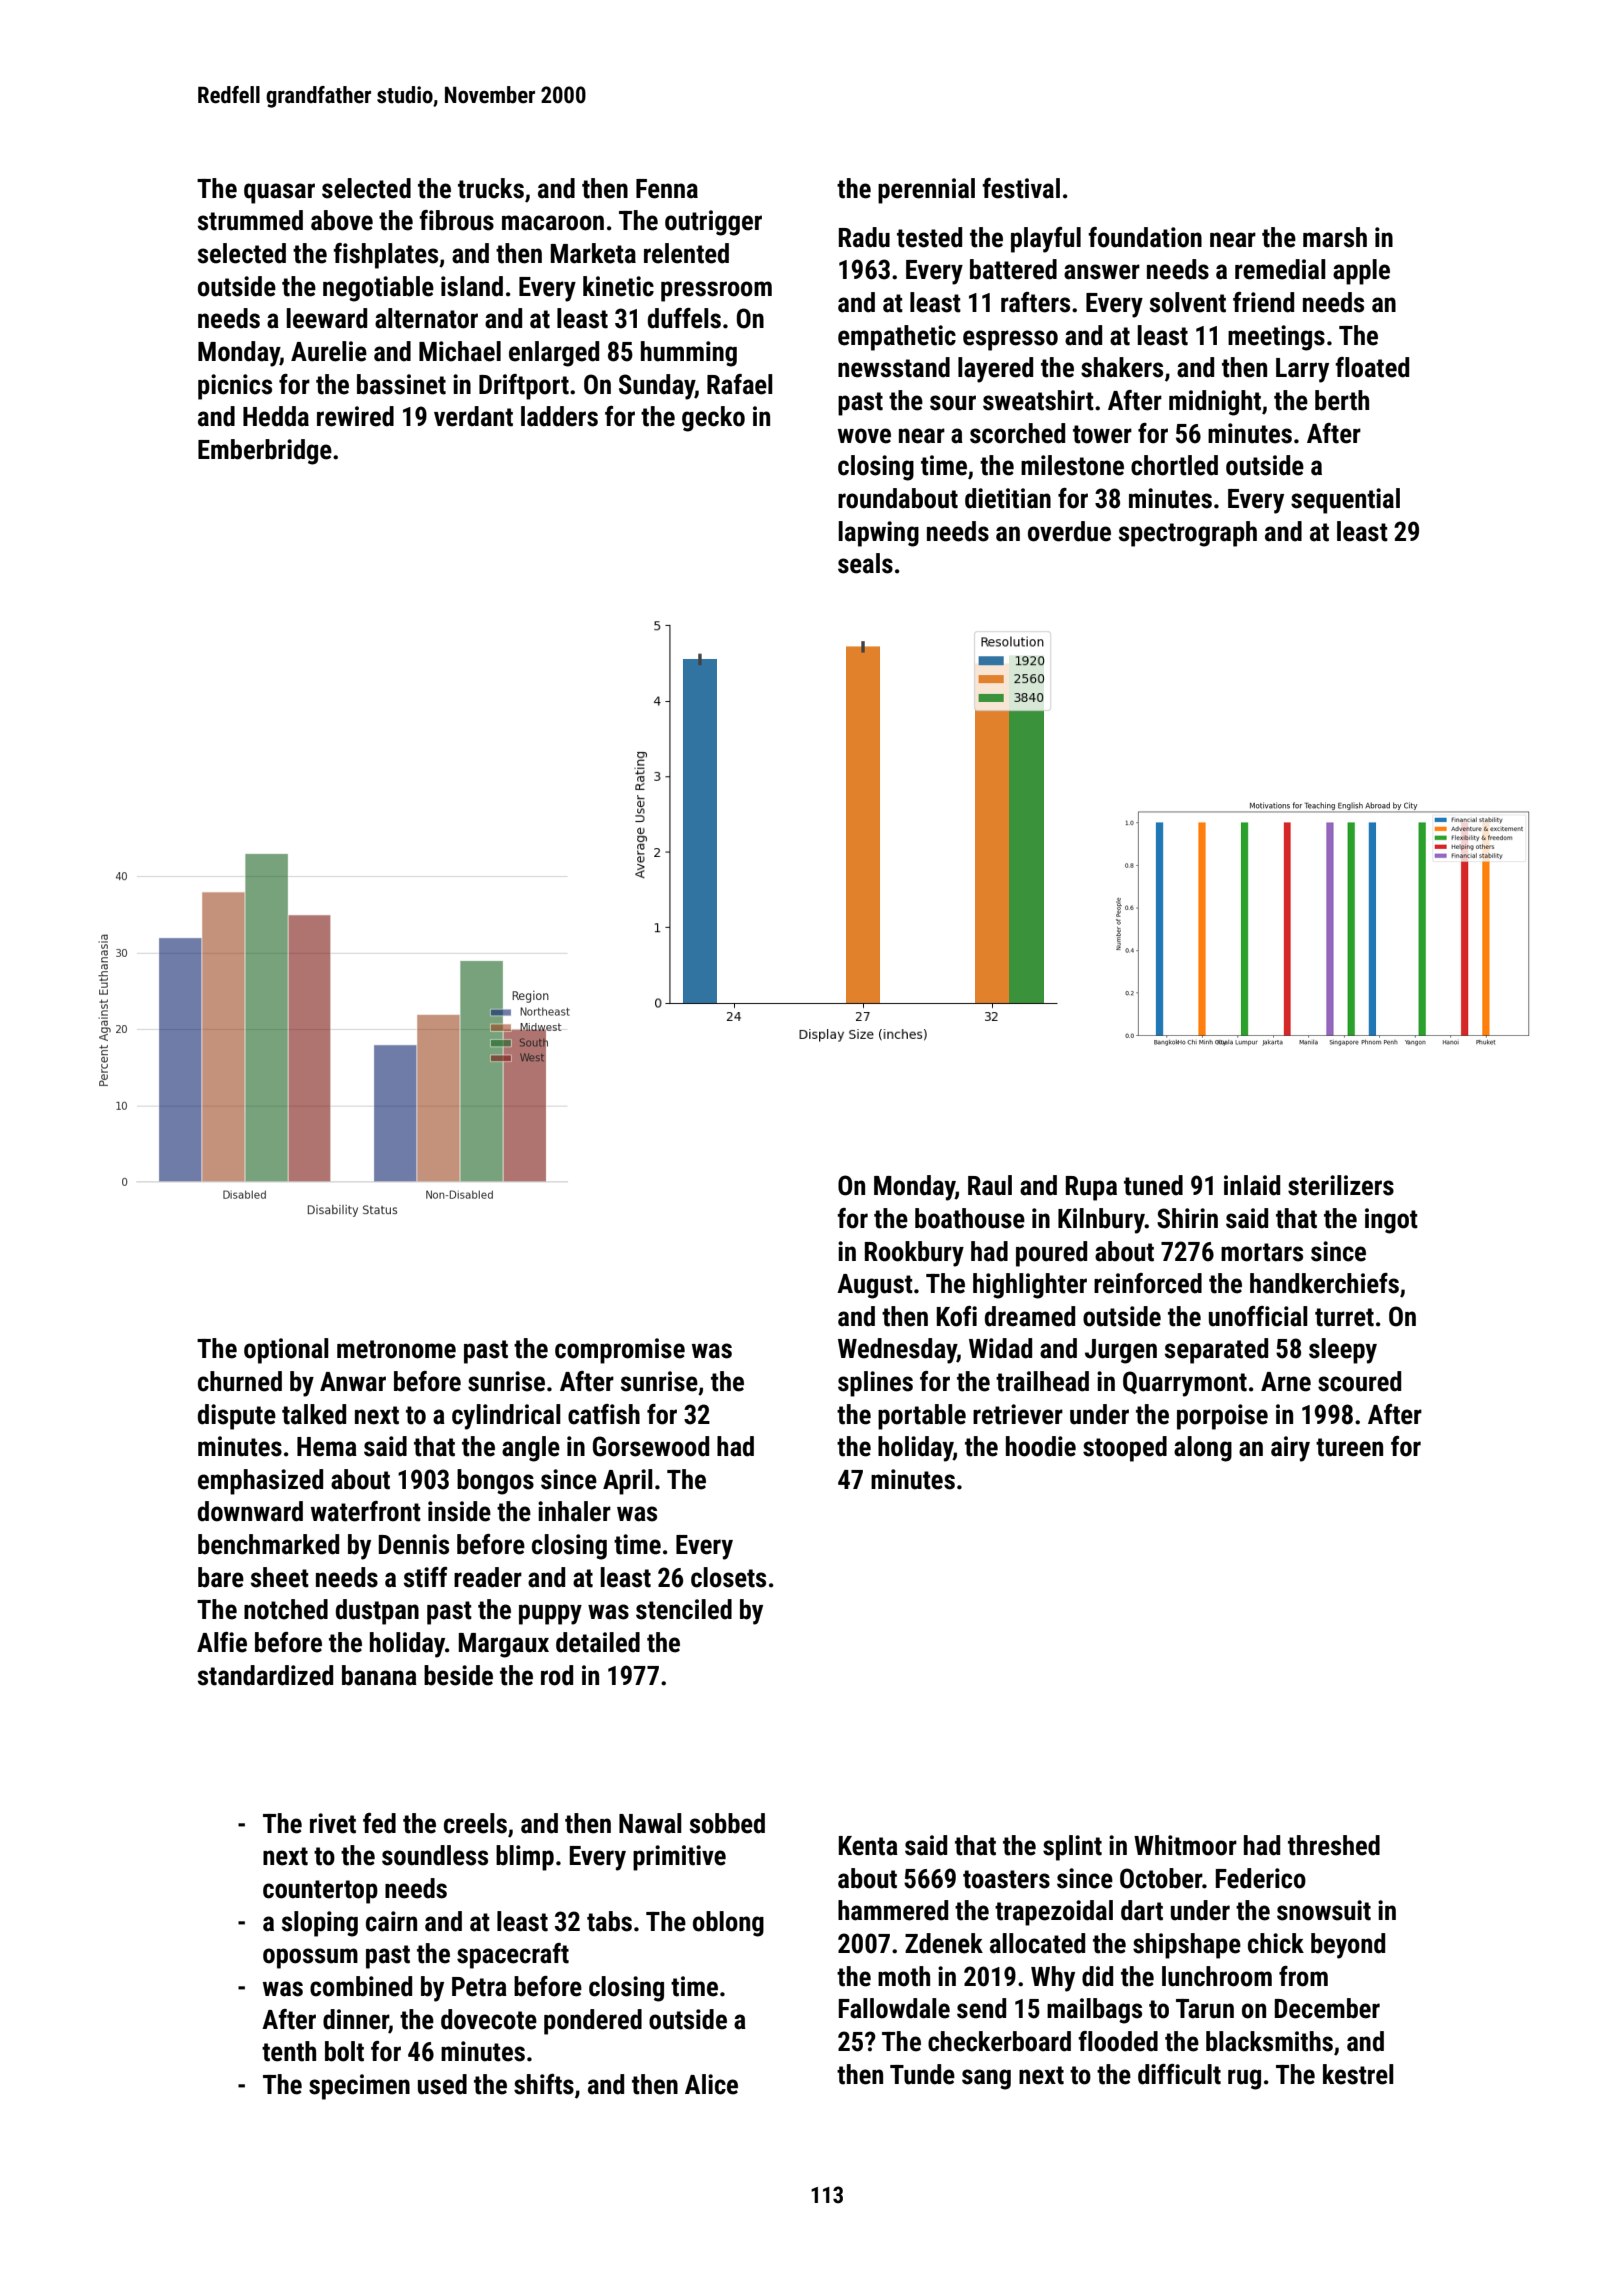 Image resolution: width=1620 pixels, height=2292 pixels. Describe the element at coordinates (342, 220) in the page. I see `above` at that location.
